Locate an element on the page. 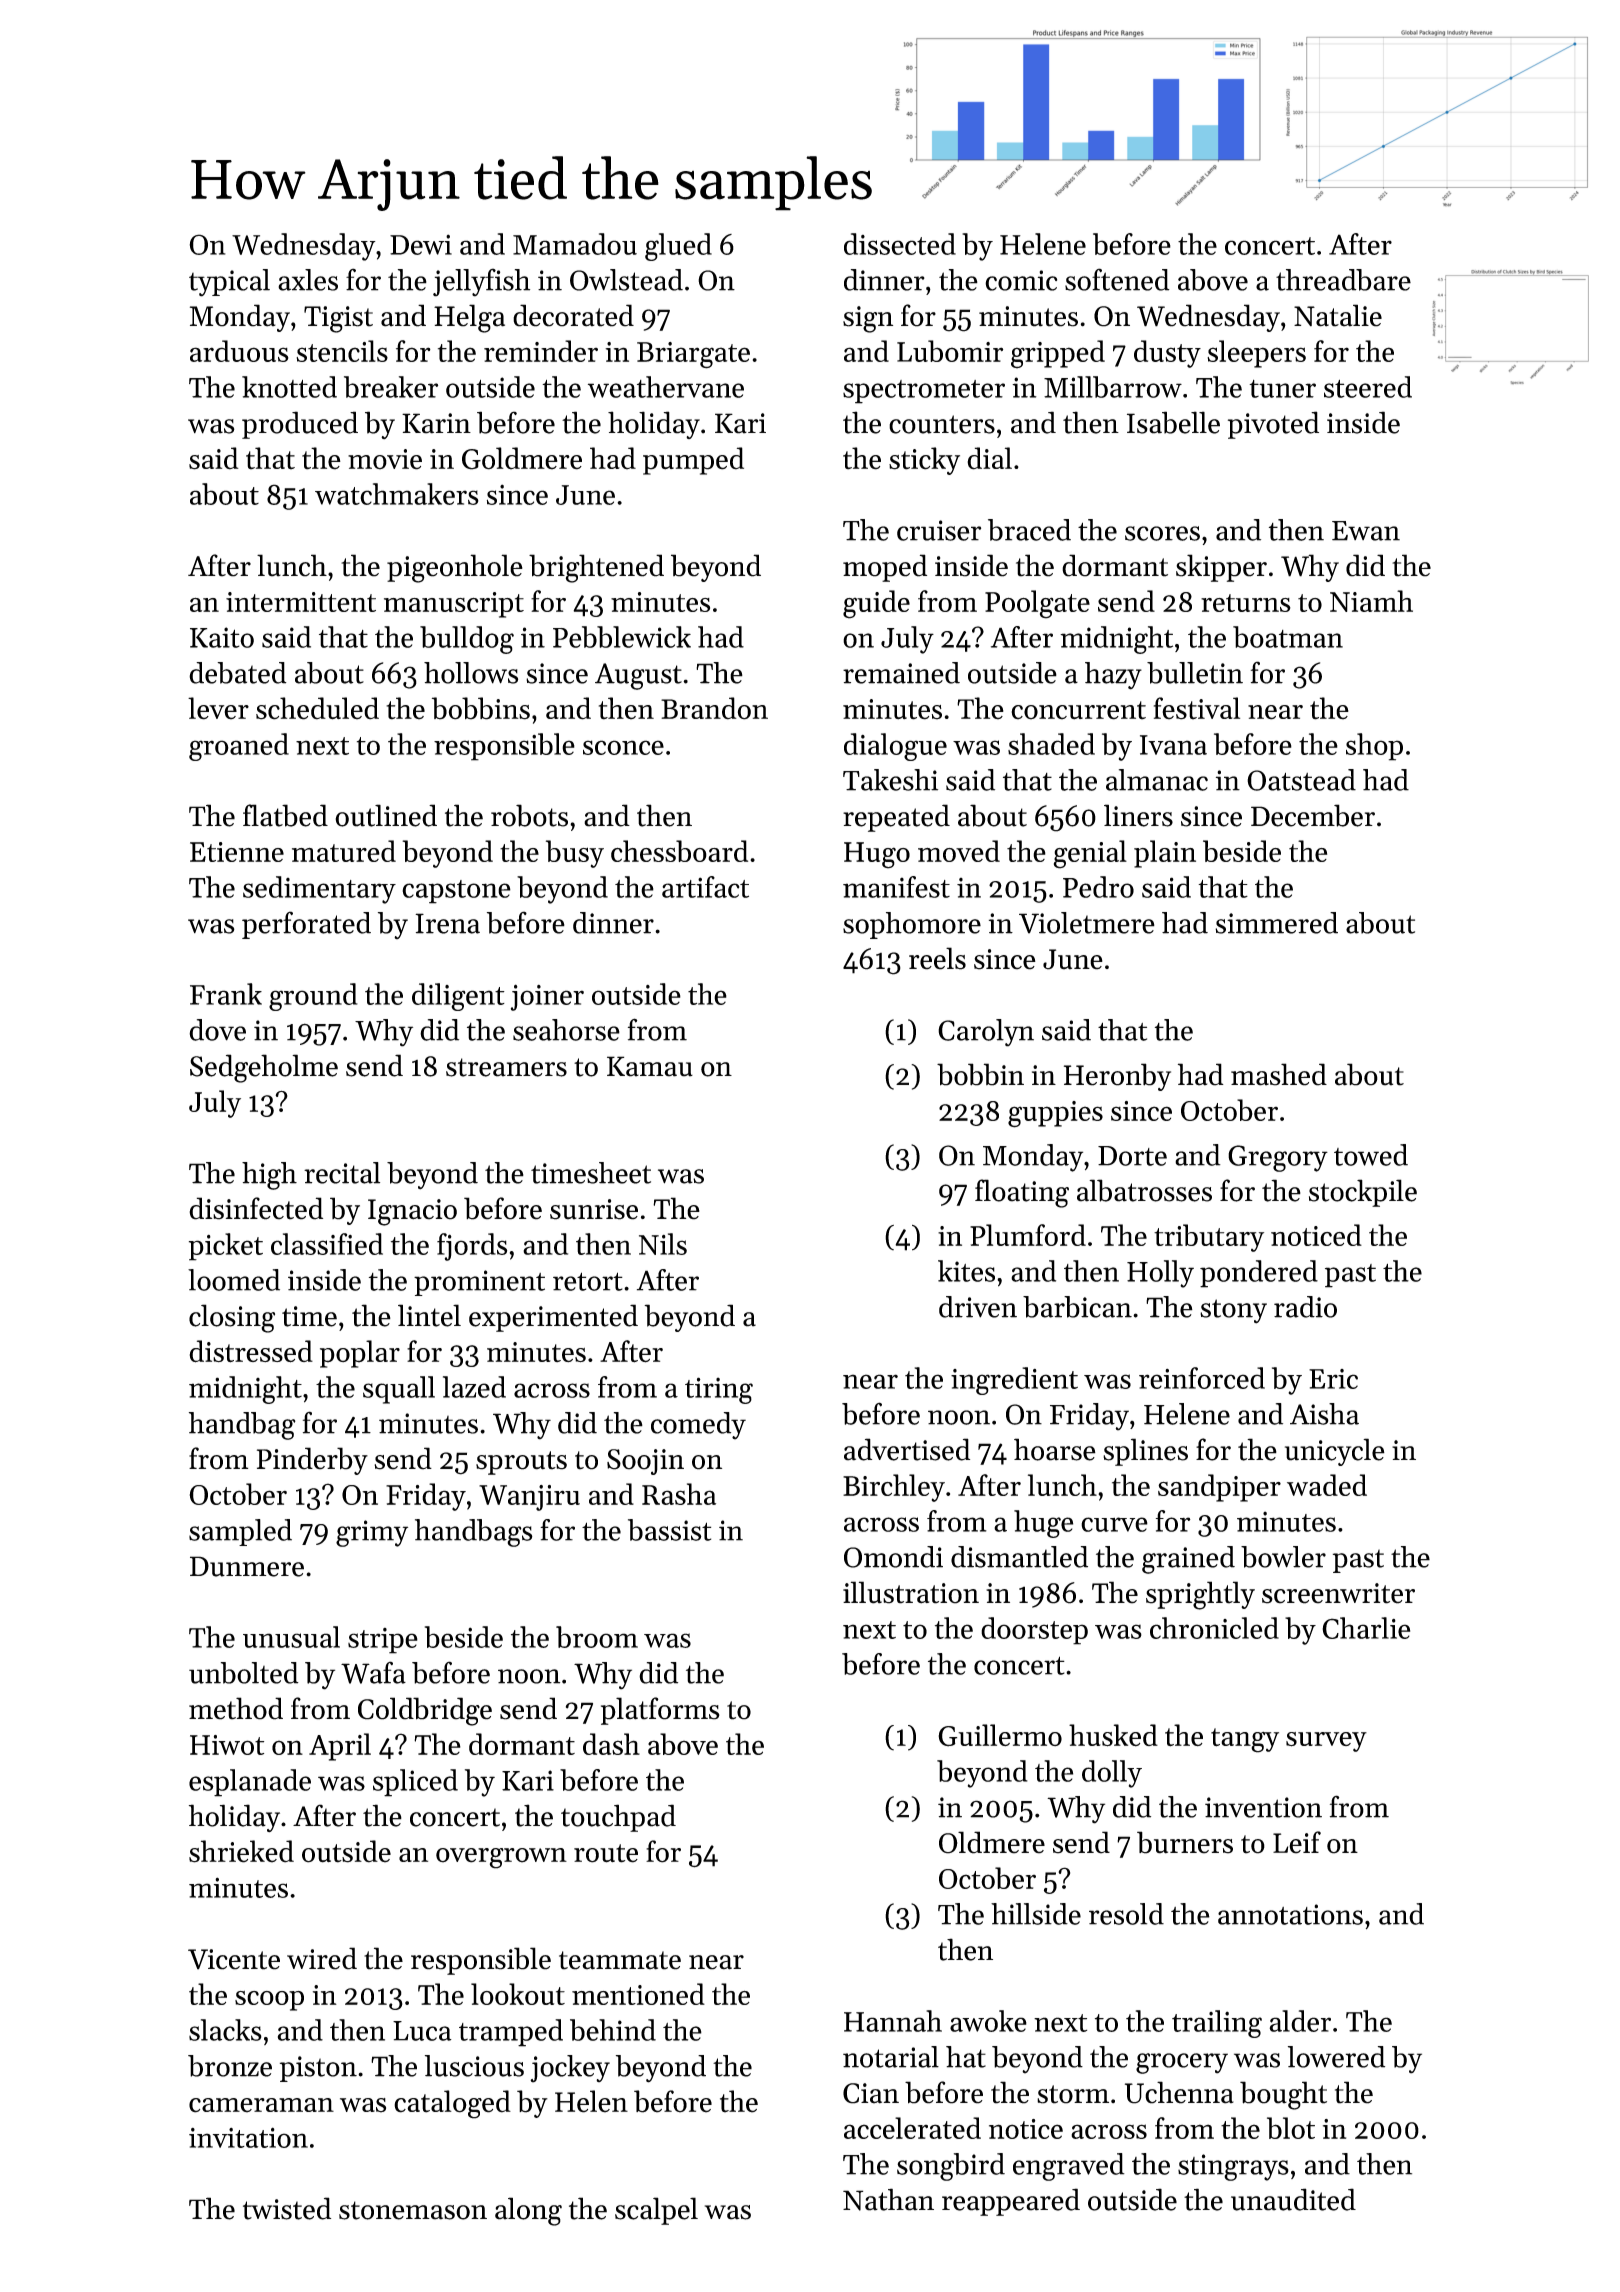 Image resolution: width=1620 pixels, height=2292 pixels. radio is located at coordinates (1305, 1307).
